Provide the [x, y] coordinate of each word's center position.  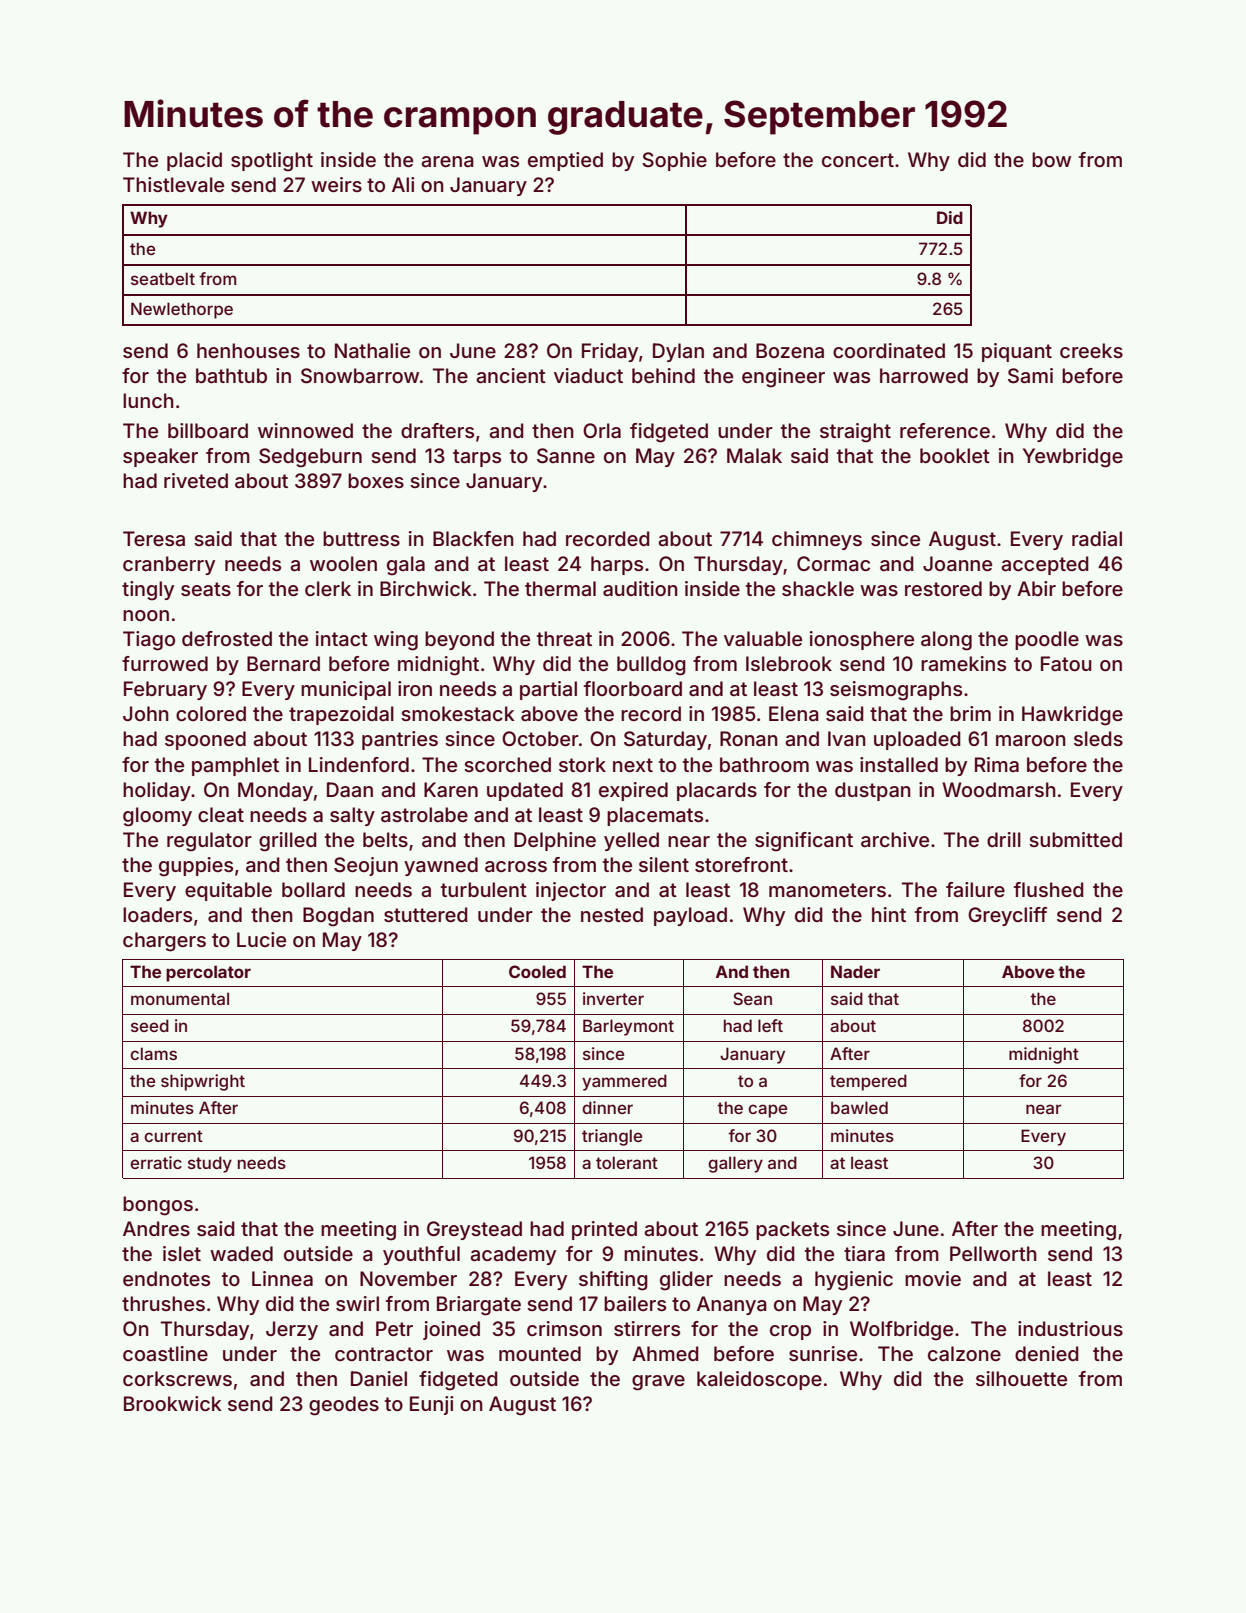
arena [447, 162]
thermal [560, 589]
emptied [565, 161]
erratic [156, 1162]
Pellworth [993, 1253]
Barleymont [628, 1027]
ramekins [963, 664]
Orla [602, 430]
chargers [164, 942]
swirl [357, 1303]
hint [889, 914]
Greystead [474, 1230]
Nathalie [372, 351]
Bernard [283, 663]
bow [1051, 159]
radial [1097, 539]
